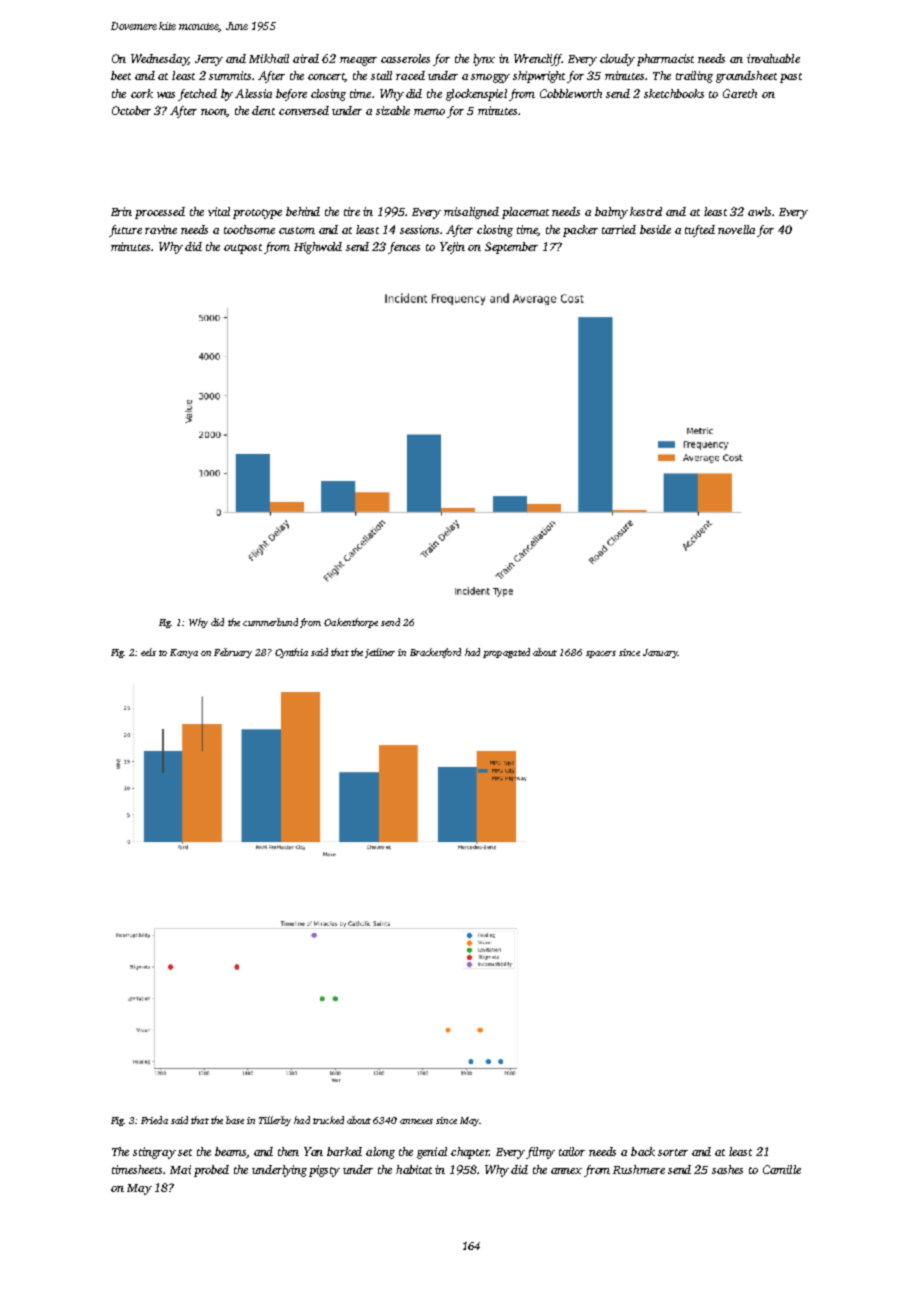  Describe the element at coordinates (611, 213) in the document. I see `balmy` at that location.
